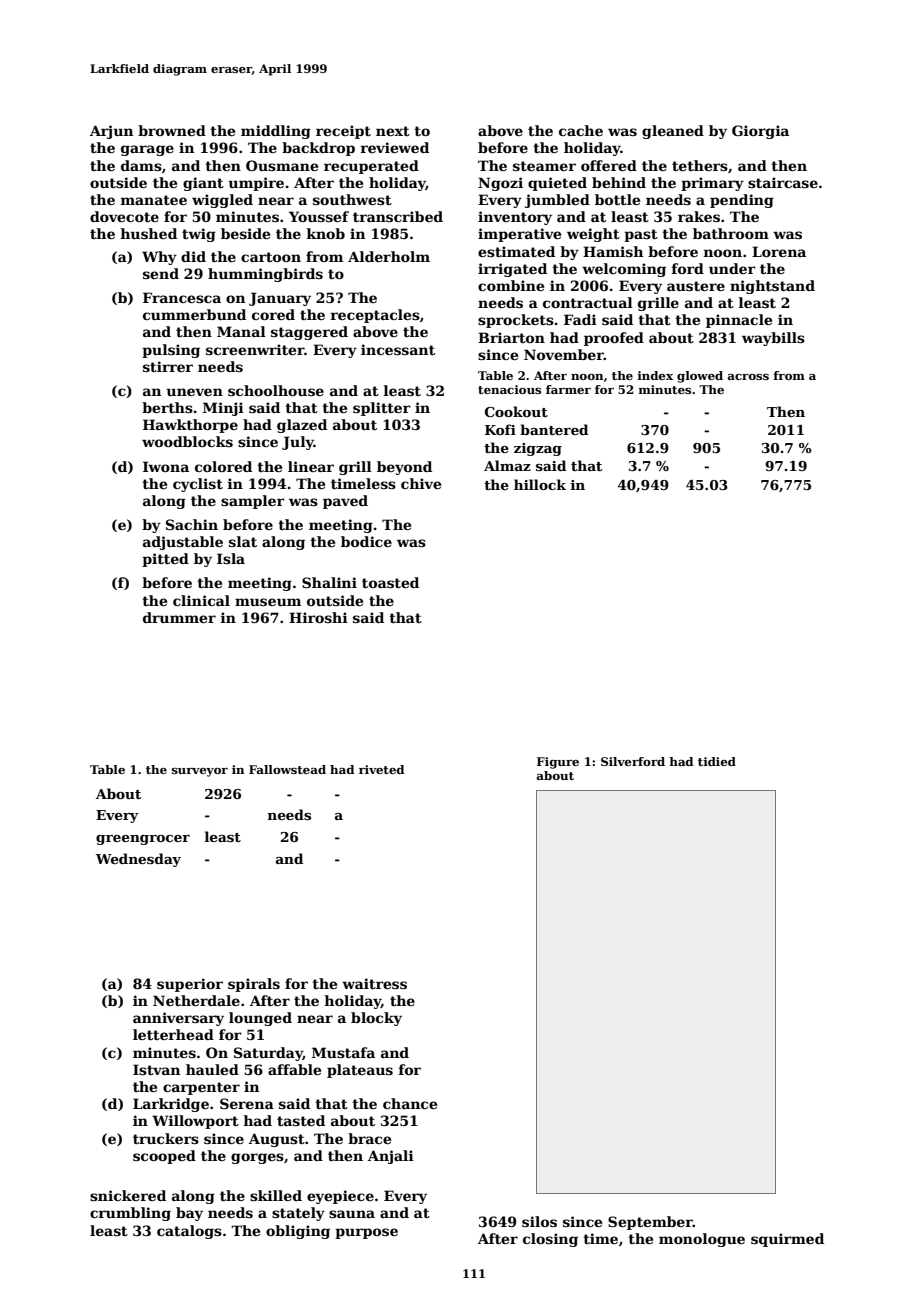  Describe the element at coordinates (760, 132) in the screenshot. I see `Giorgia` at that location.
